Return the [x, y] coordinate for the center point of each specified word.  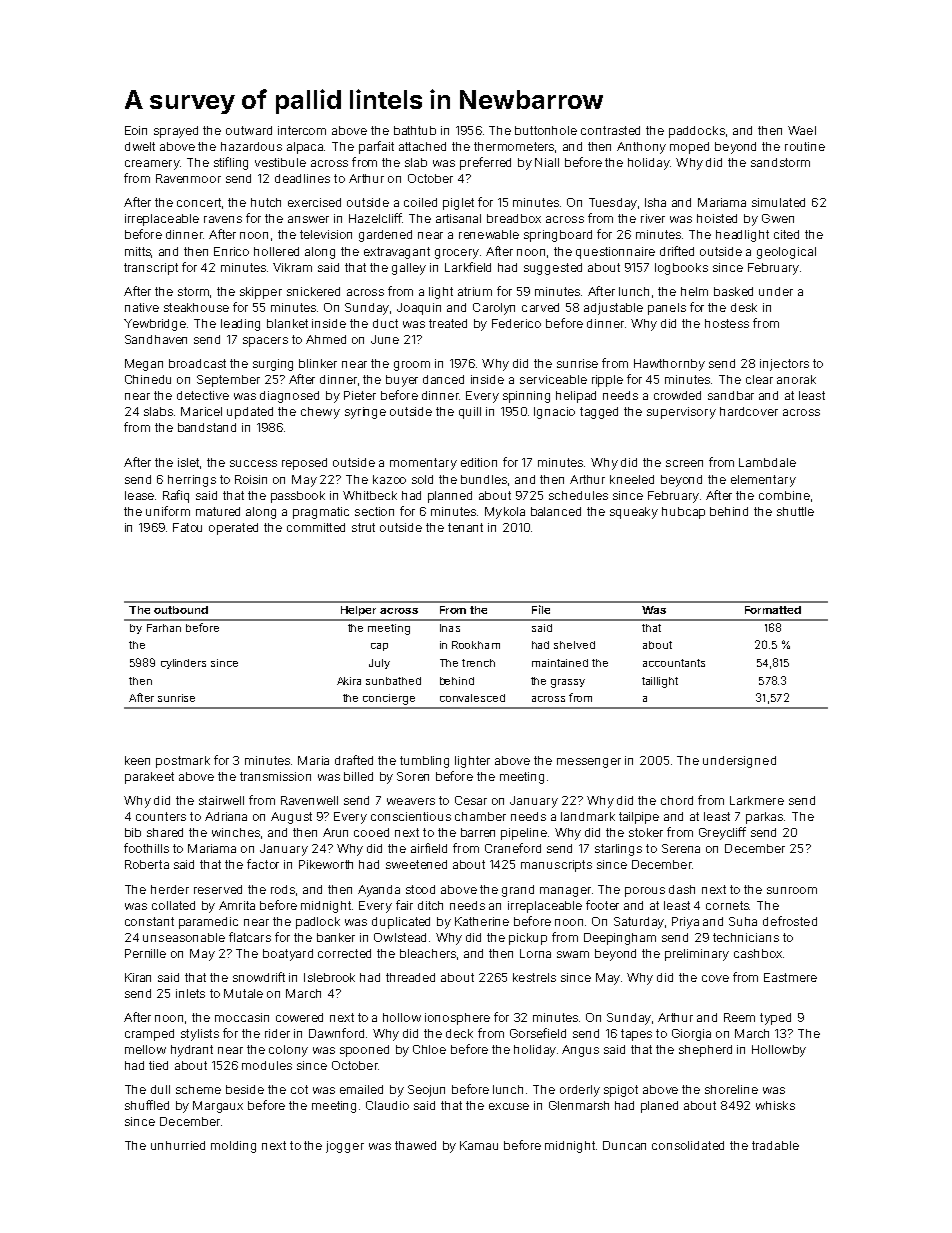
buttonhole [546, 130]
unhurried [178, 1145]
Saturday [639, 923]
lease [140, 495]
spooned [364, 1051]
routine [805, 146]
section [374, 511]
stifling [231, 163]
